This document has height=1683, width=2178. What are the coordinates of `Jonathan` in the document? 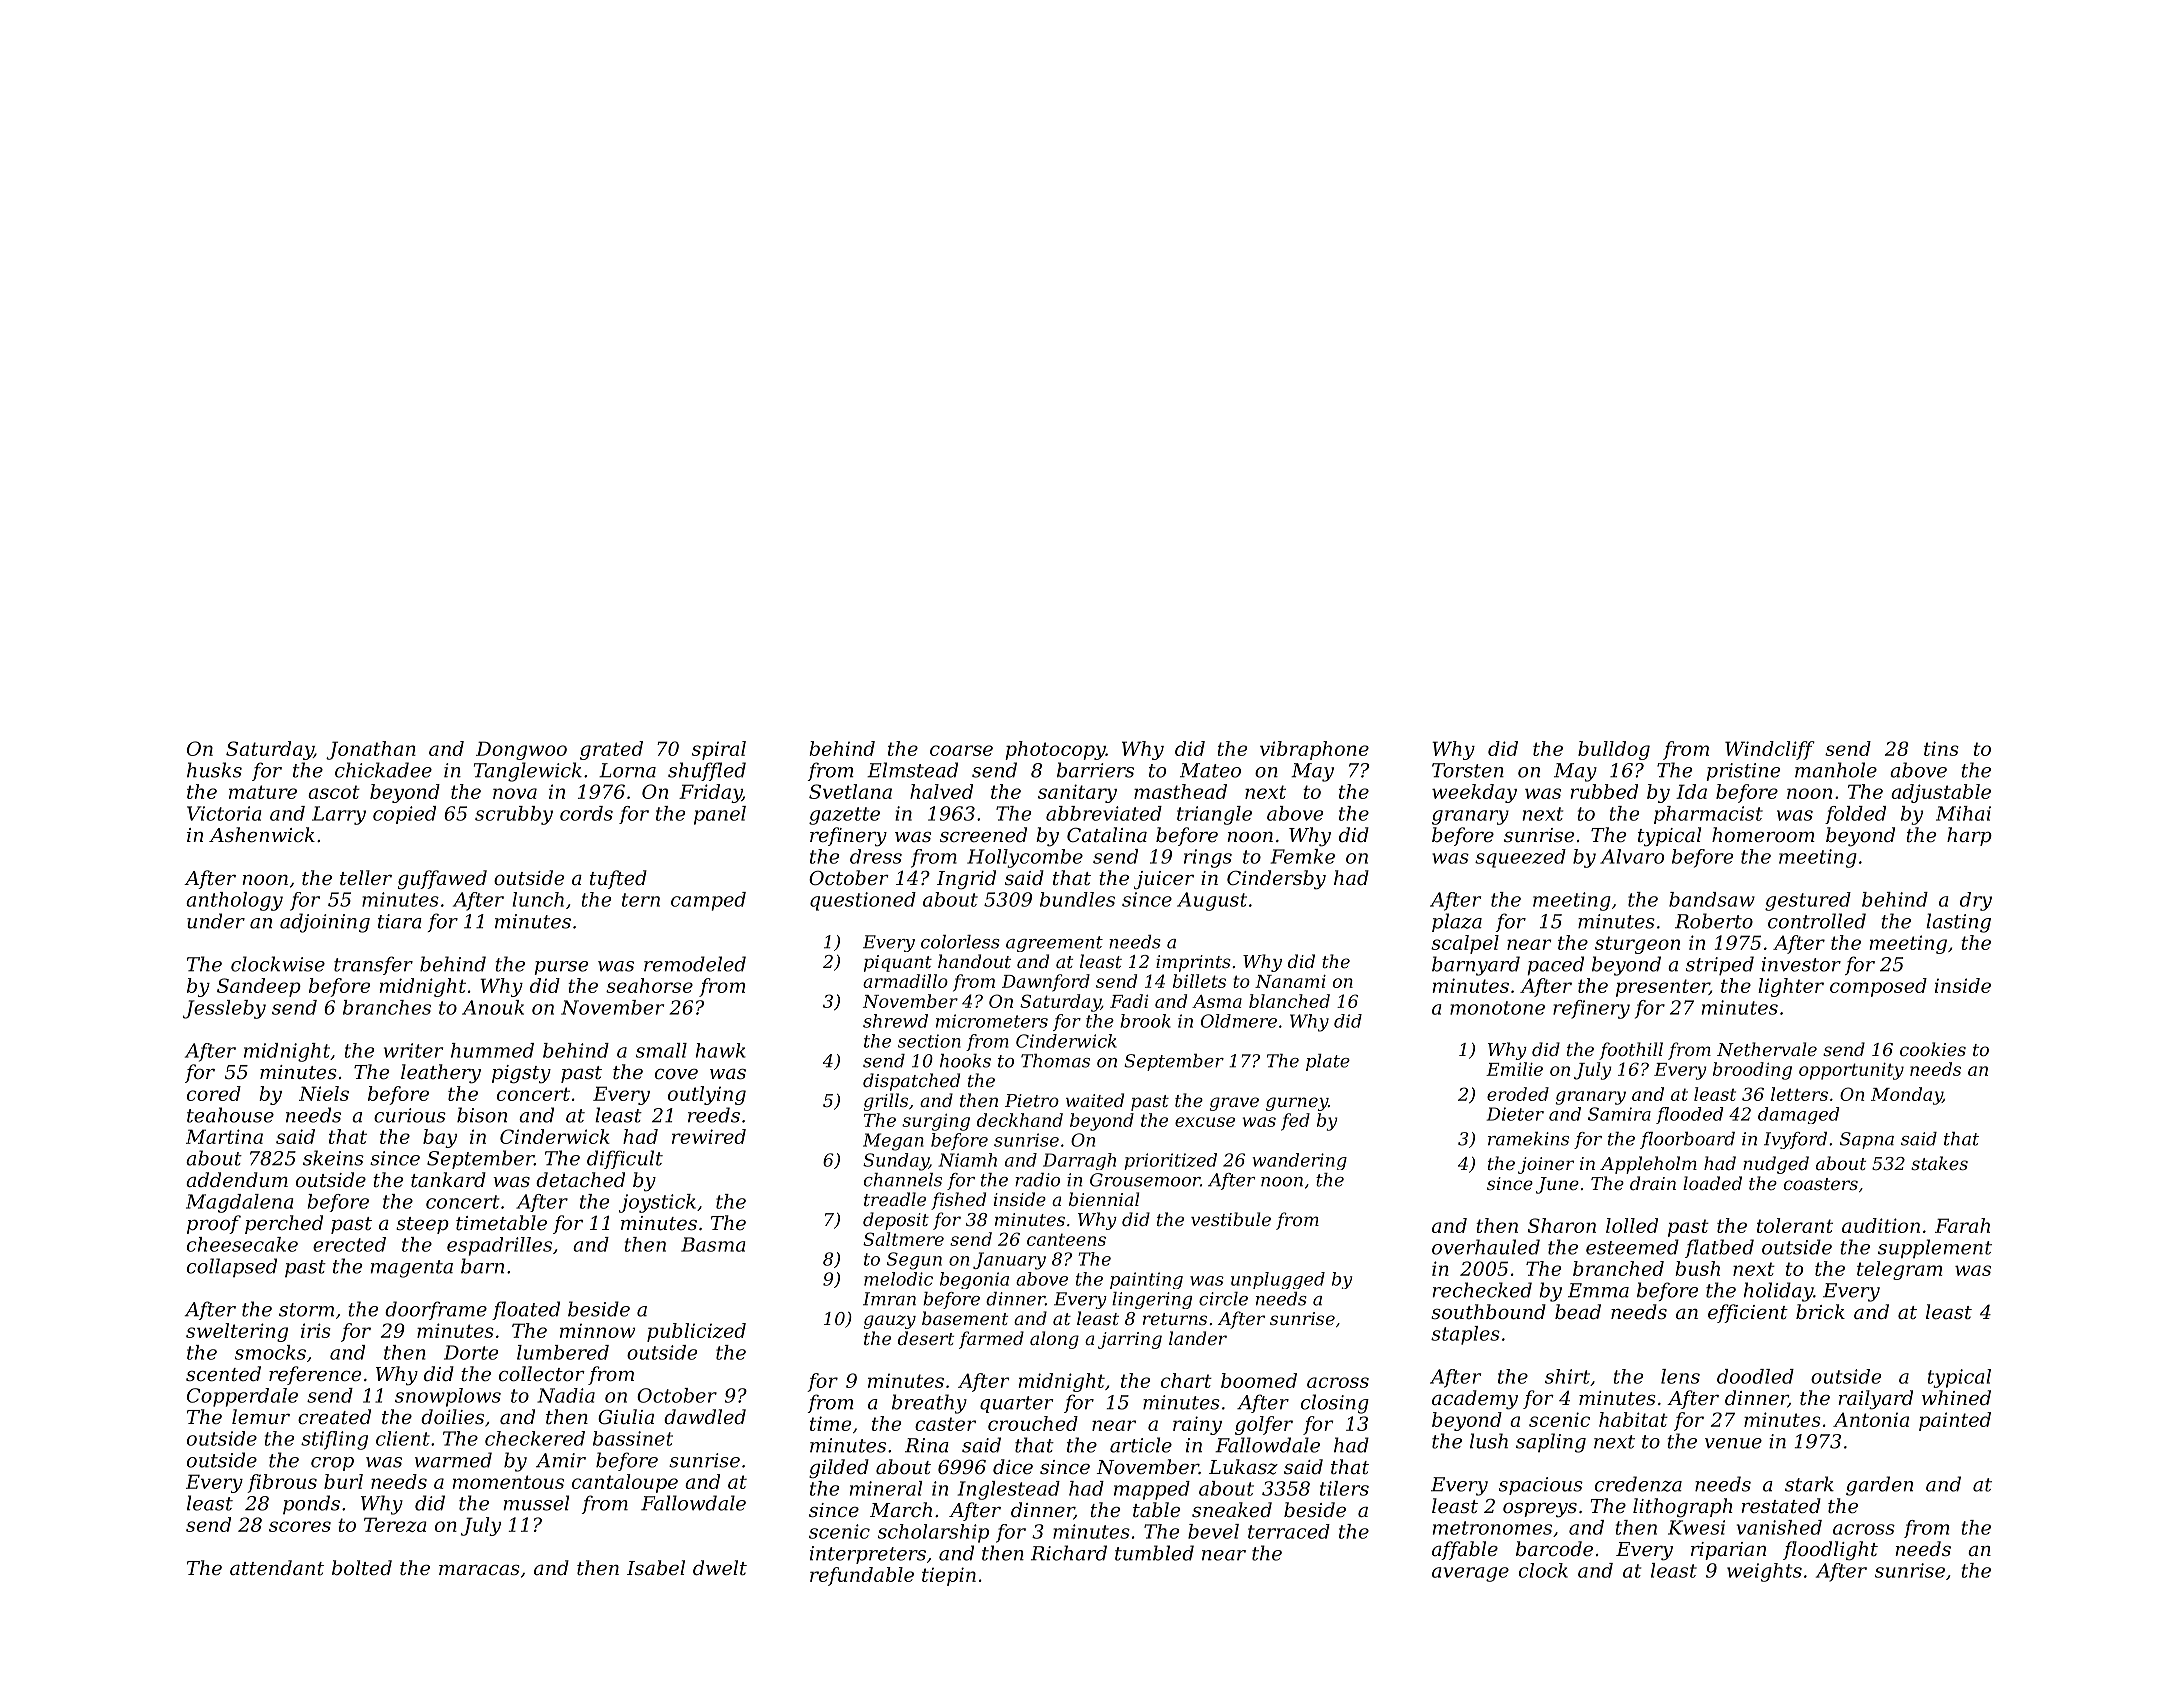 It's located at (371, 750).
